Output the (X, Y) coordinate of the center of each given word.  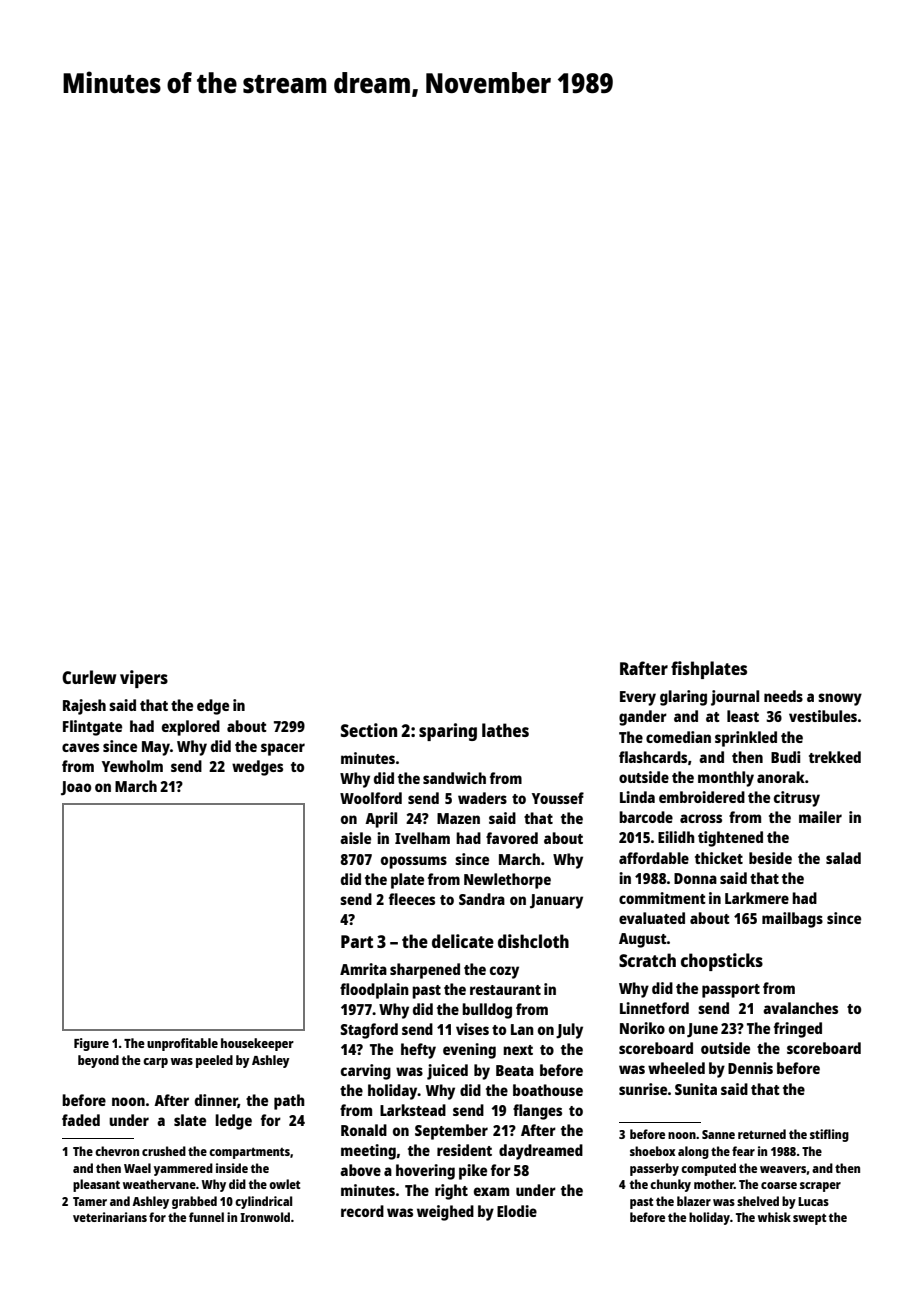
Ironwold (265, 1217)
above (360, 1170)
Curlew (89, 677)
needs (783, 696)
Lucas (813, 1201)
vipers (144, 679)
